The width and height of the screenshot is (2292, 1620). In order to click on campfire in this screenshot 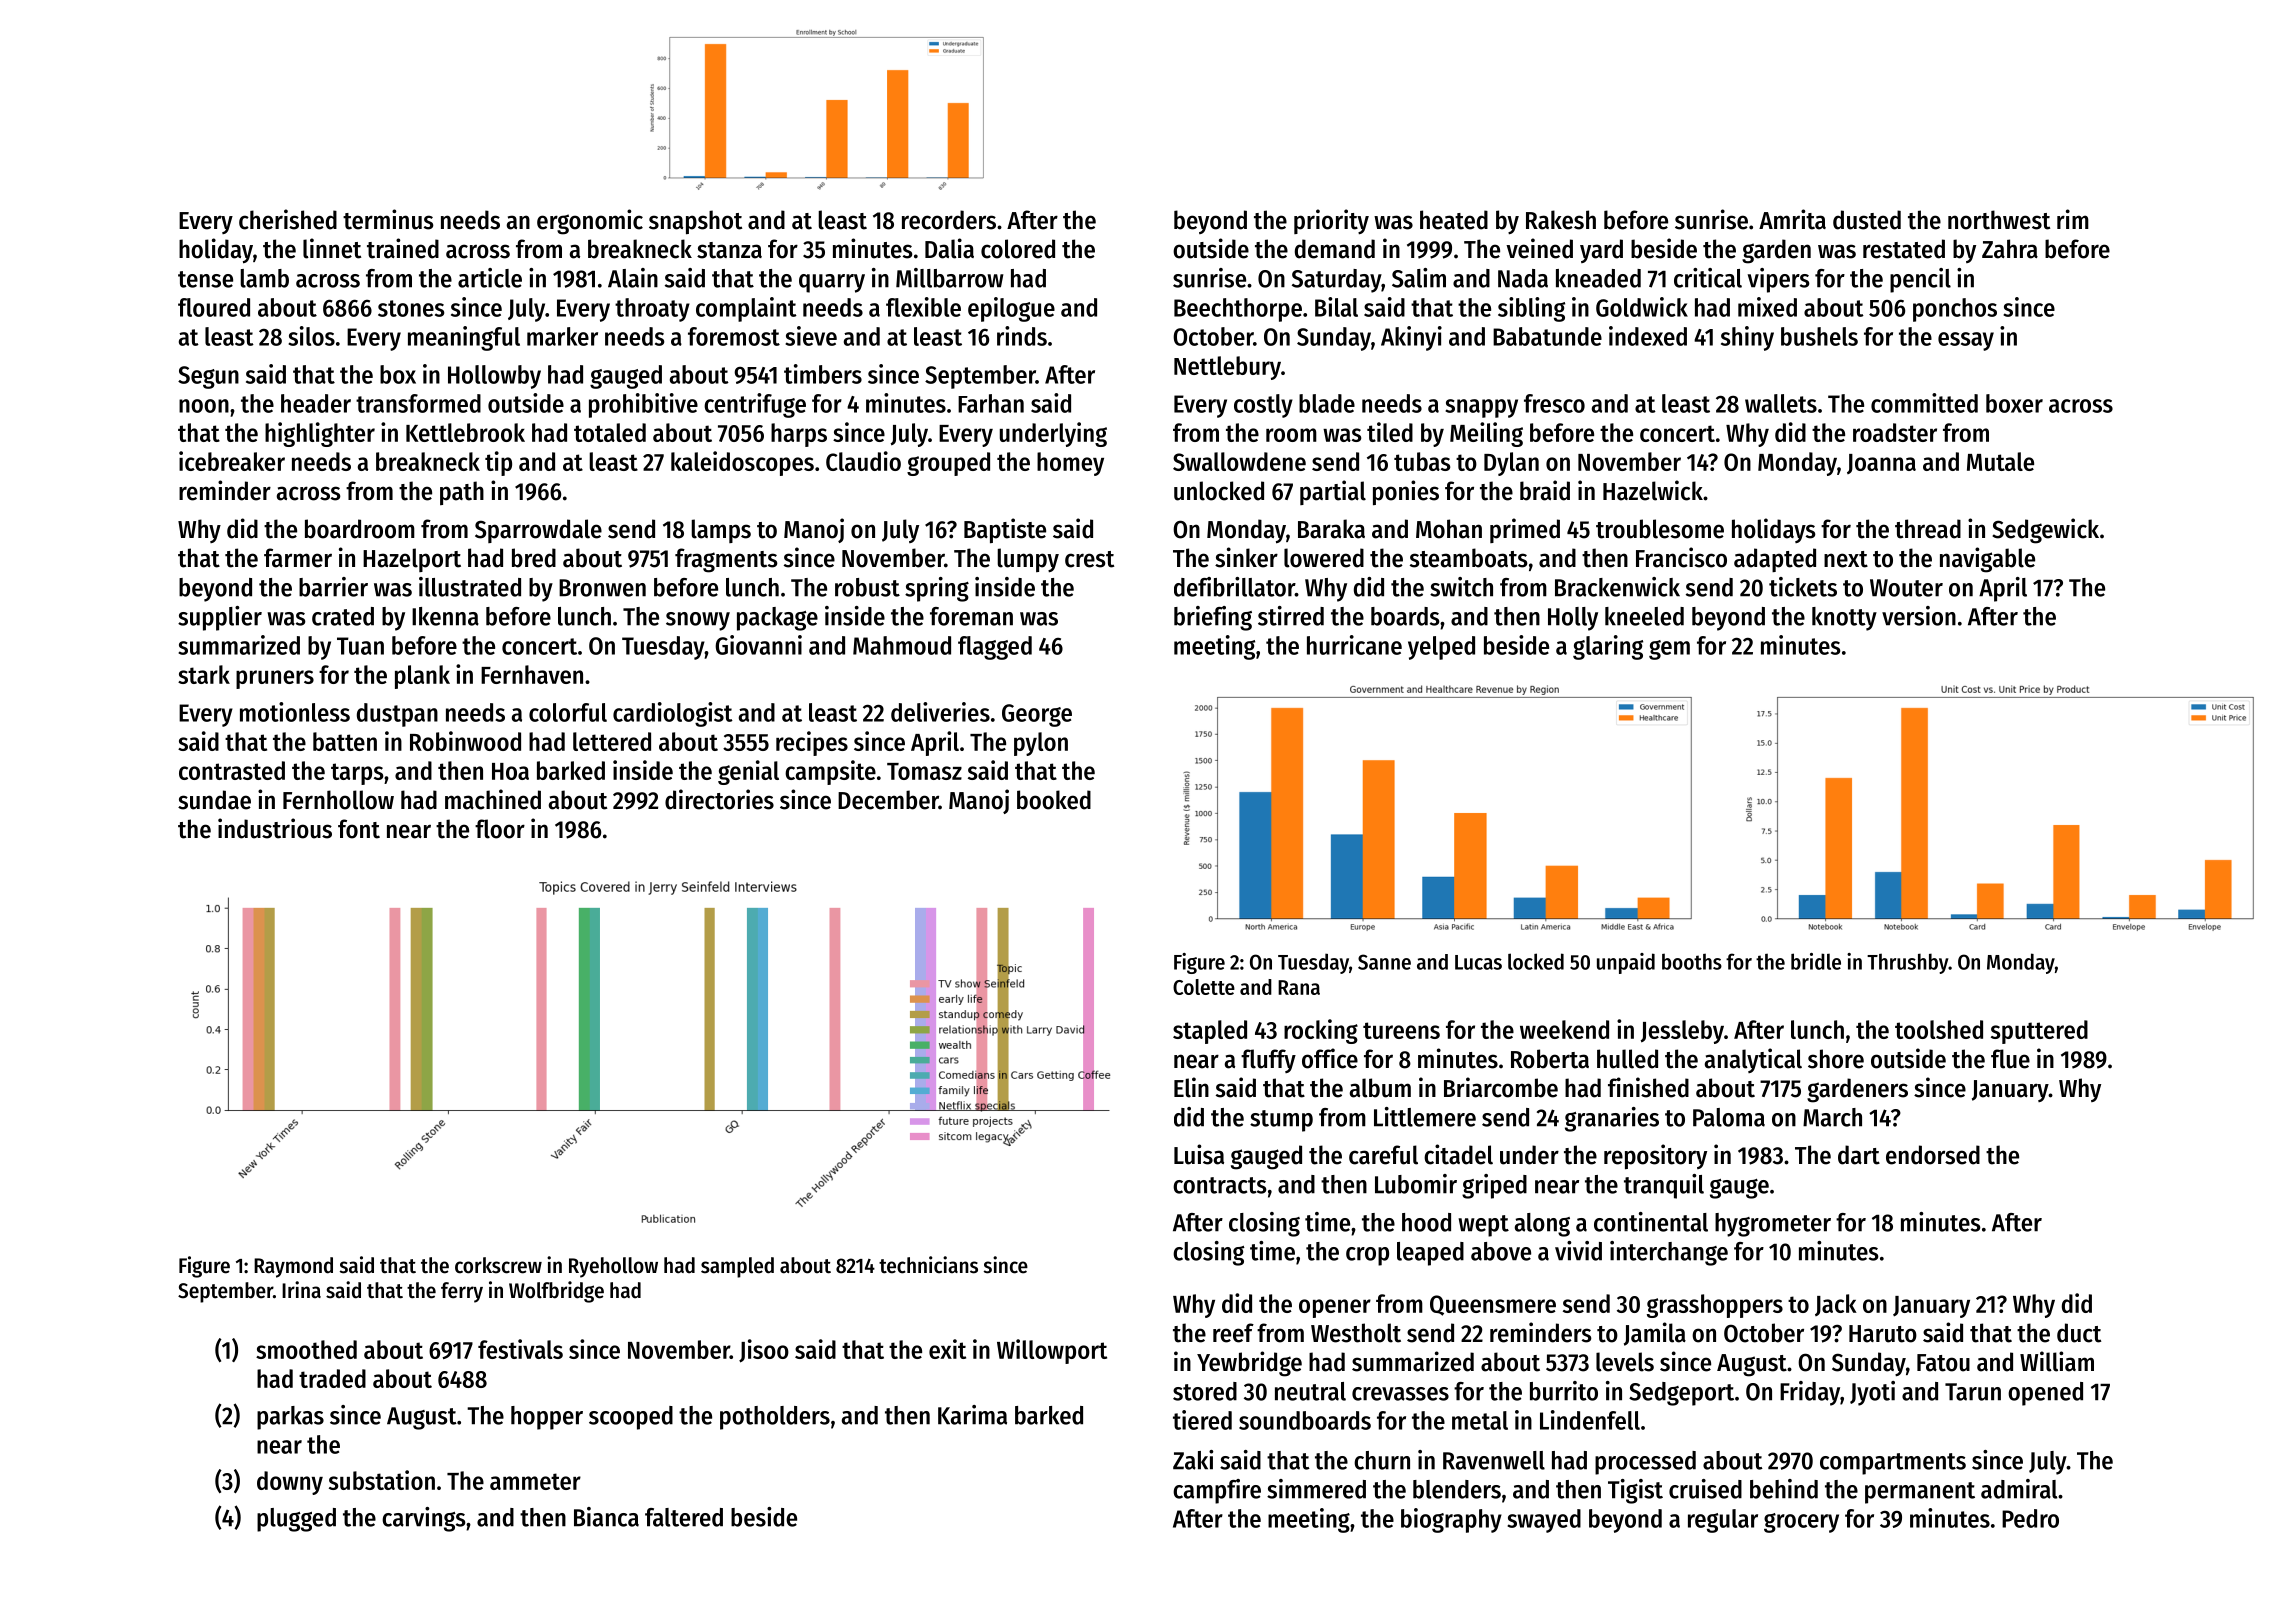, I will do `click(1217, 1491)`.
